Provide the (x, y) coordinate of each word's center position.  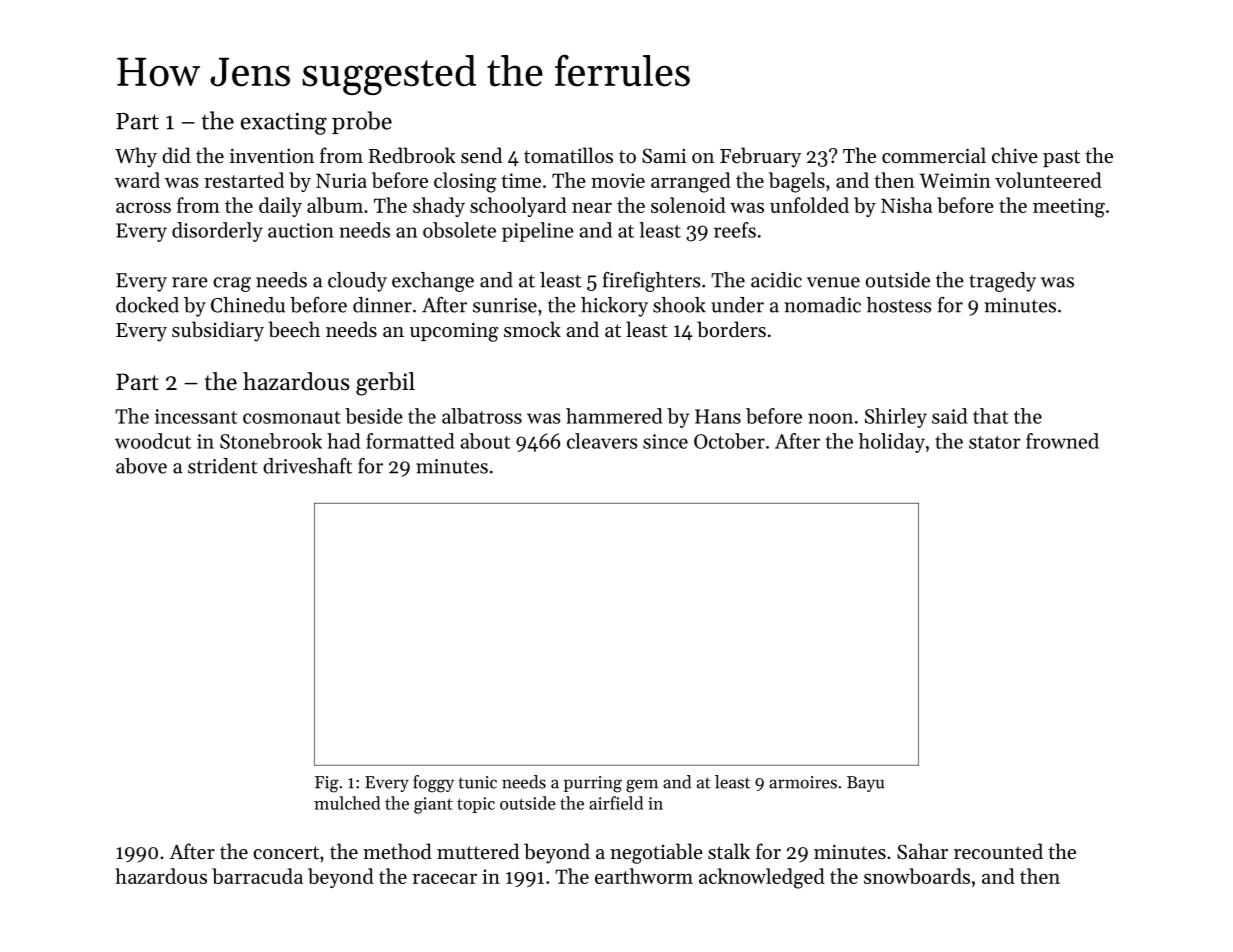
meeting (1069, 208)
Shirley (896, 418)
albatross (482, 416)
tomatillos (568, 155)
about (486, 441)
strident (223, 466)
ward (137, 180)
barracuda (257, 876)
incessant (196, 416)
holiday (892, 443)
